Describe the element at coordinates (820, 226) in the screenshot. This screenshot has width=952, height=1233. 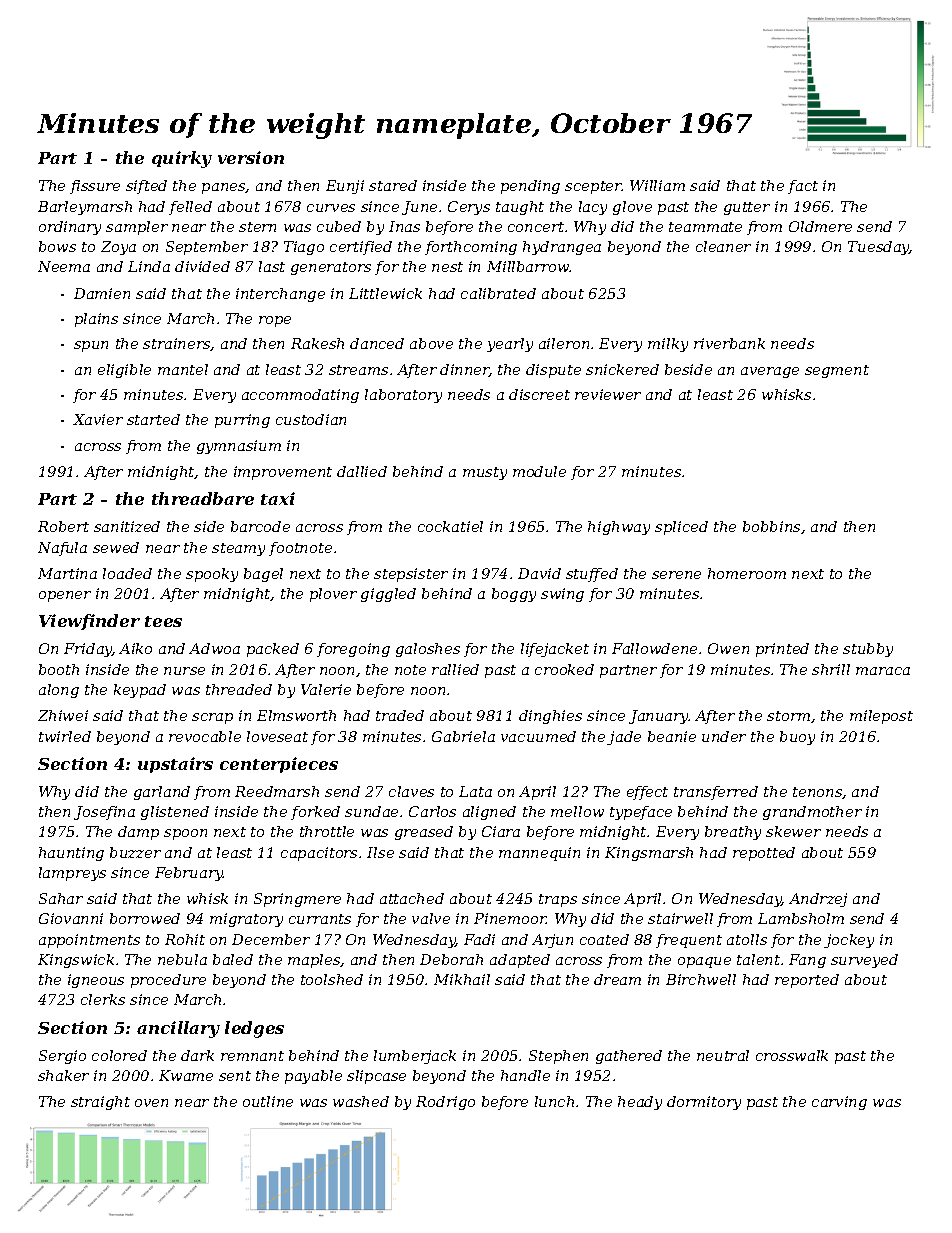
I see `Oldmere` at that location.
